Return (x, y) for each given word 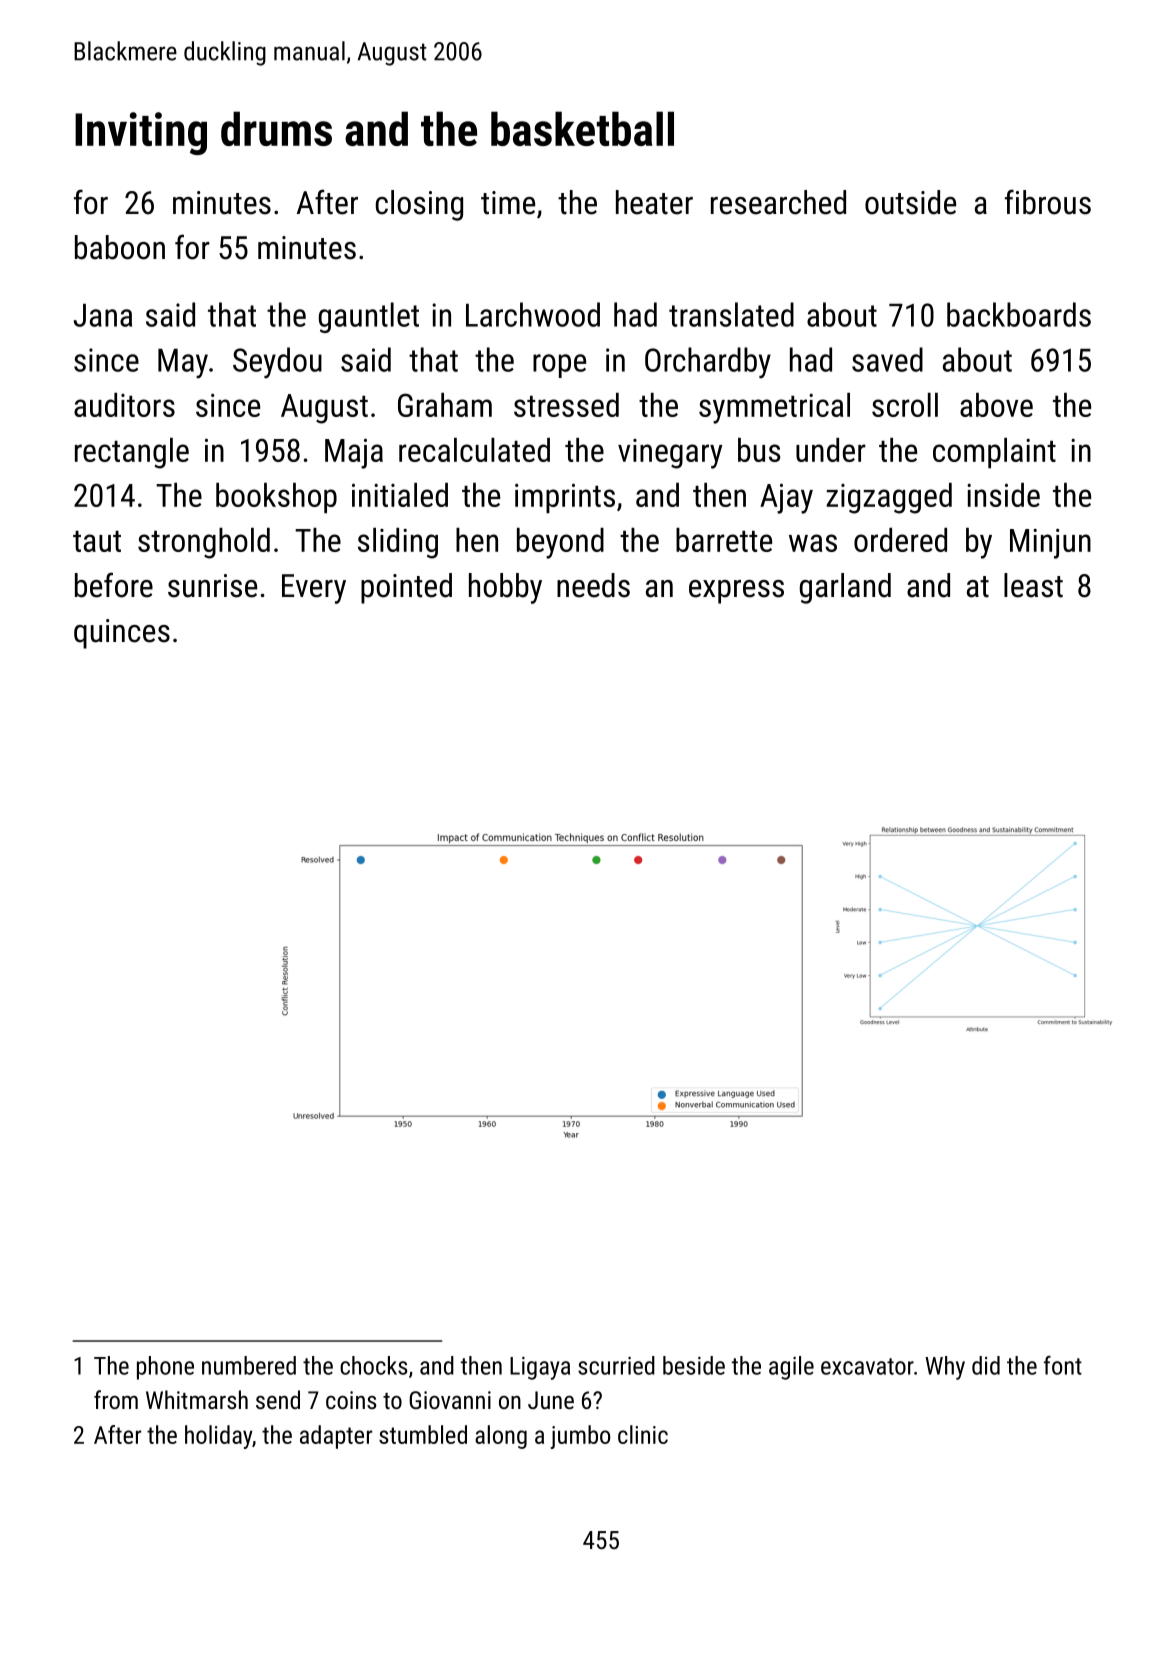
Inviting (141, 133)
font (1063, 1365)
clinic (643, 1434)
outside (910, 202)
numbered (249, 1365)
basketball (582, 128)
